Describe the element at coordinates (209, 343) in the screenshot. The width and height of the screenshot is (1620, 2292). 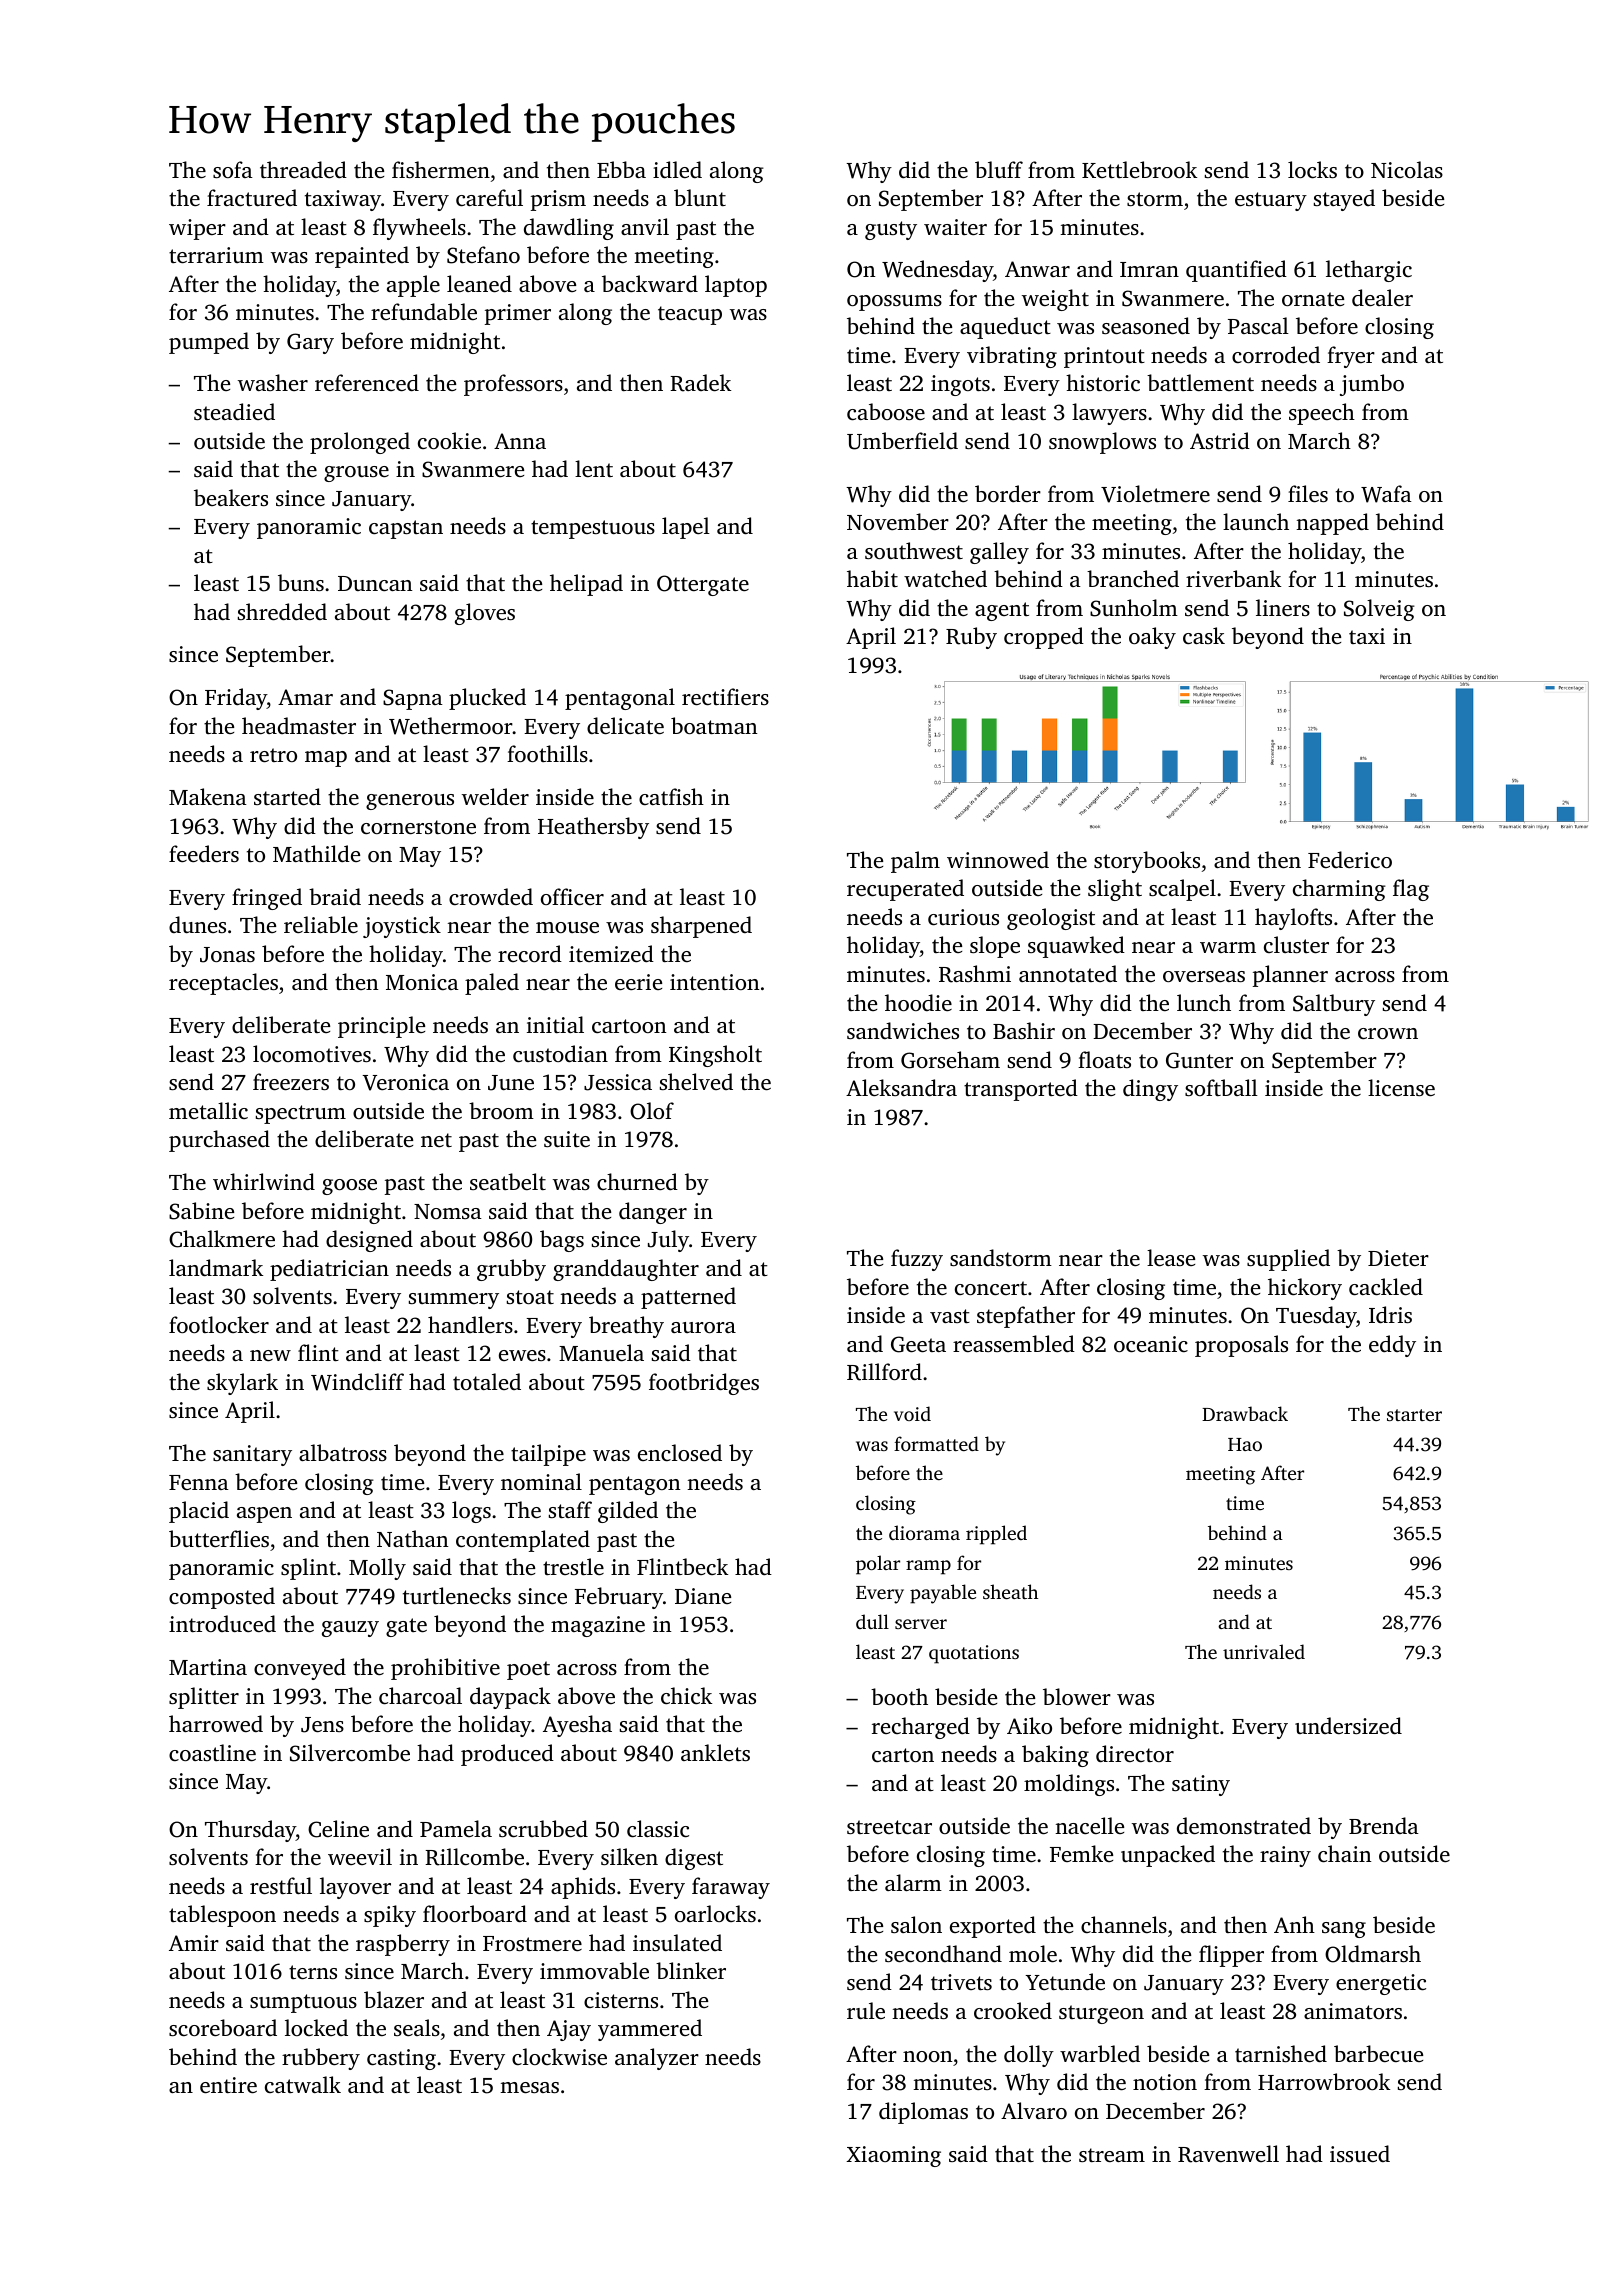
I see `pumped` at that location.
